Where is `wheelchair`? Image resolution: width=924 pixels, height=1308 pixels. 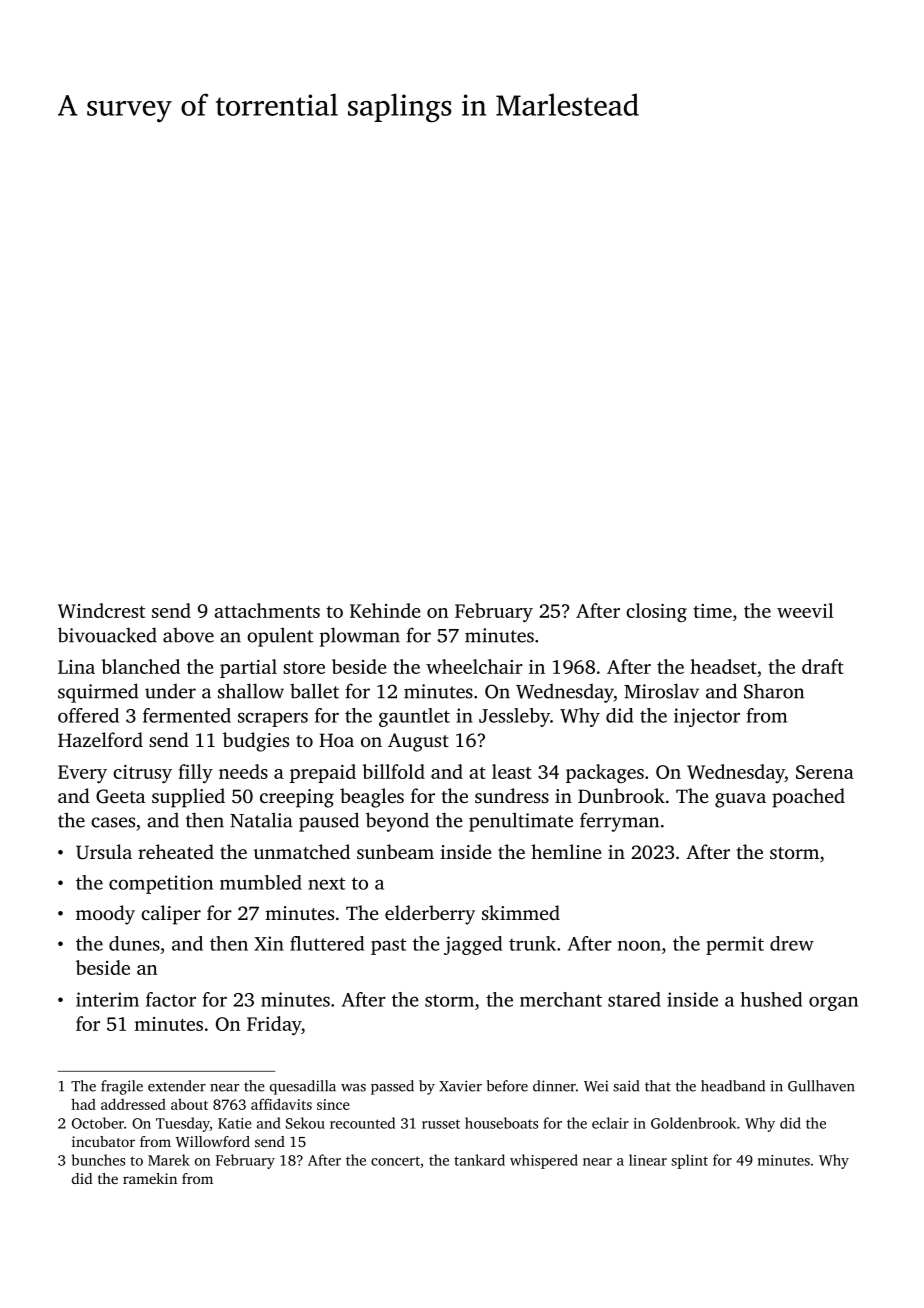
wheelchair is located at coordinates (474, 666).
